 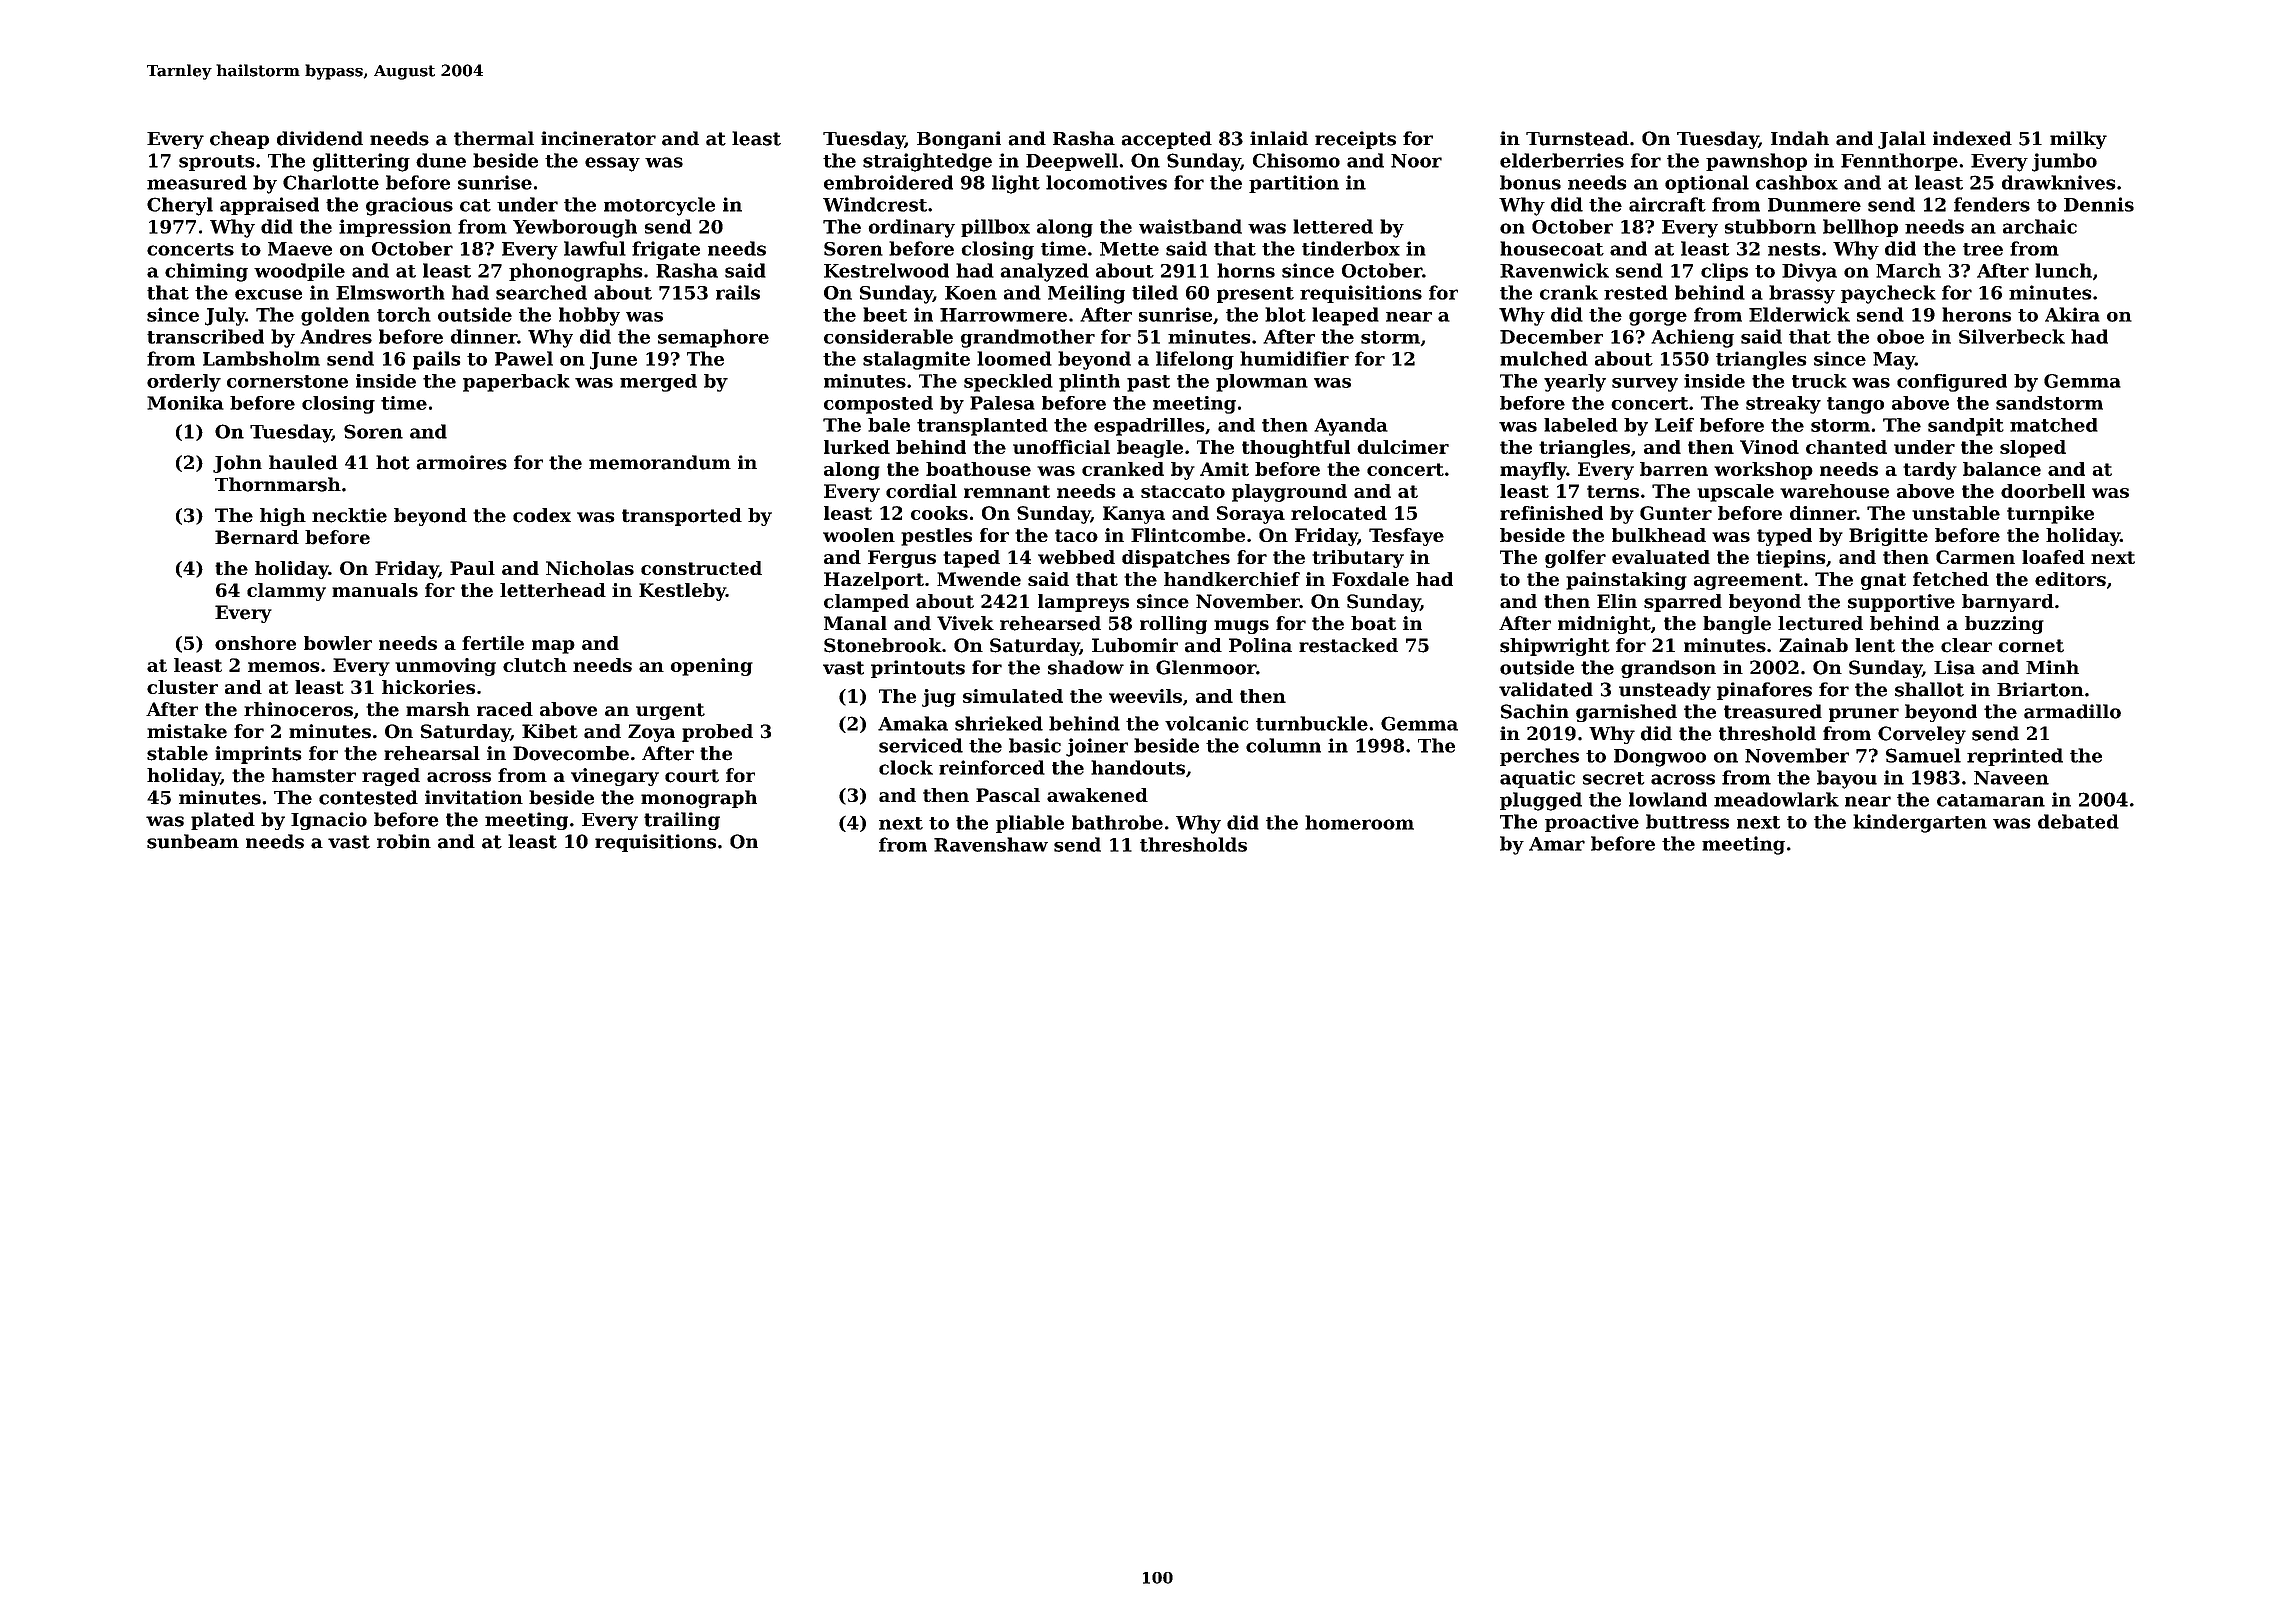 I want to click on plated, so click(x=223, y=821).
